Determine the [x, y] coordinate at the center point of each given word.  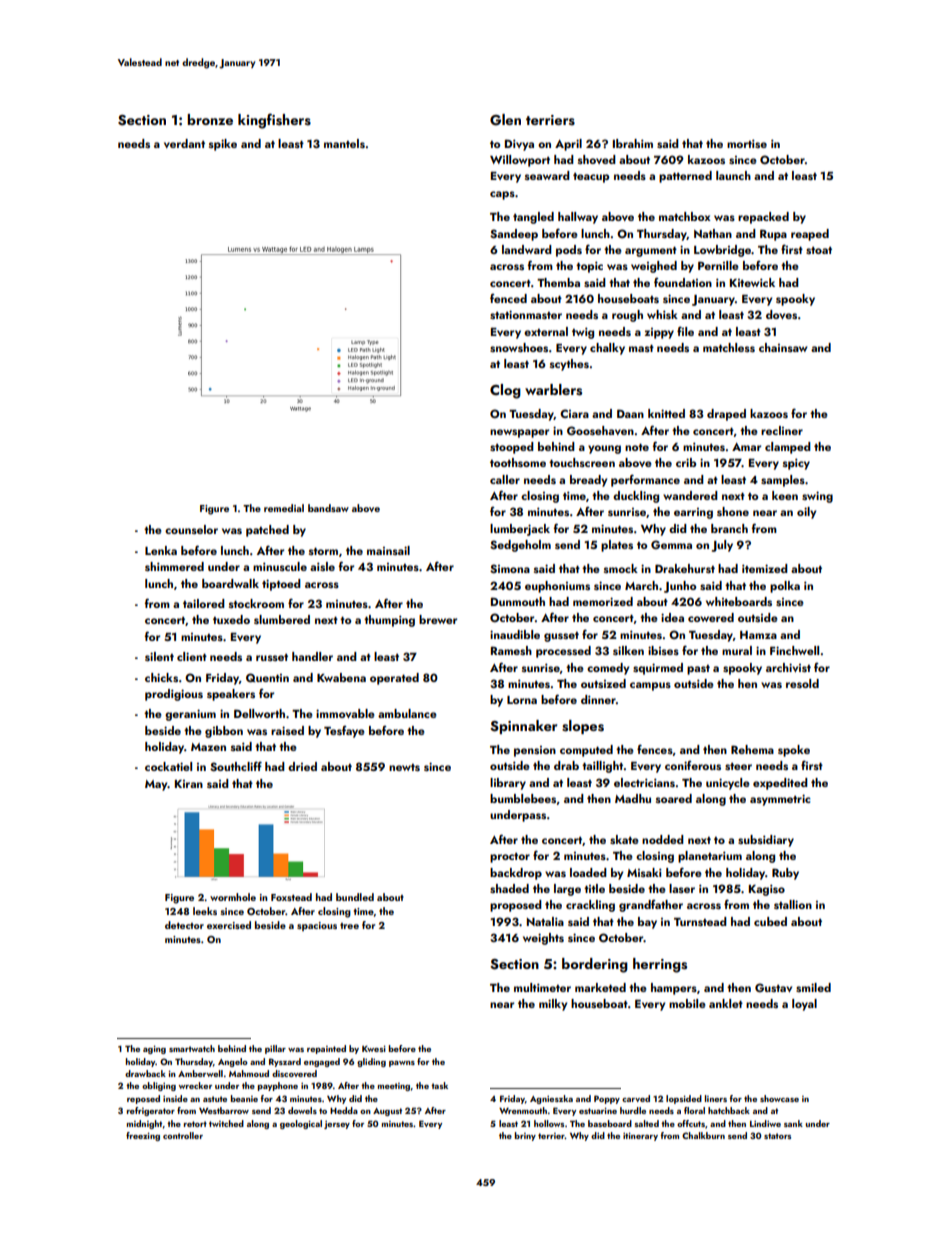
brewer [438, 619]
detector [184, 925]
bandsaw [328, 508]
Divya [519, 145]
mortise [747, 143]
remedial [284, 508]
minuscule [280, 566]
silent [159, 656]
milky [553, 1005]
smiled [813, 987]
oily [806, 513]
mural [737, 650]
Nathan [713, 233]
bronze [210, 119]
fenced [508, 298]
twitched [226, 1123]
